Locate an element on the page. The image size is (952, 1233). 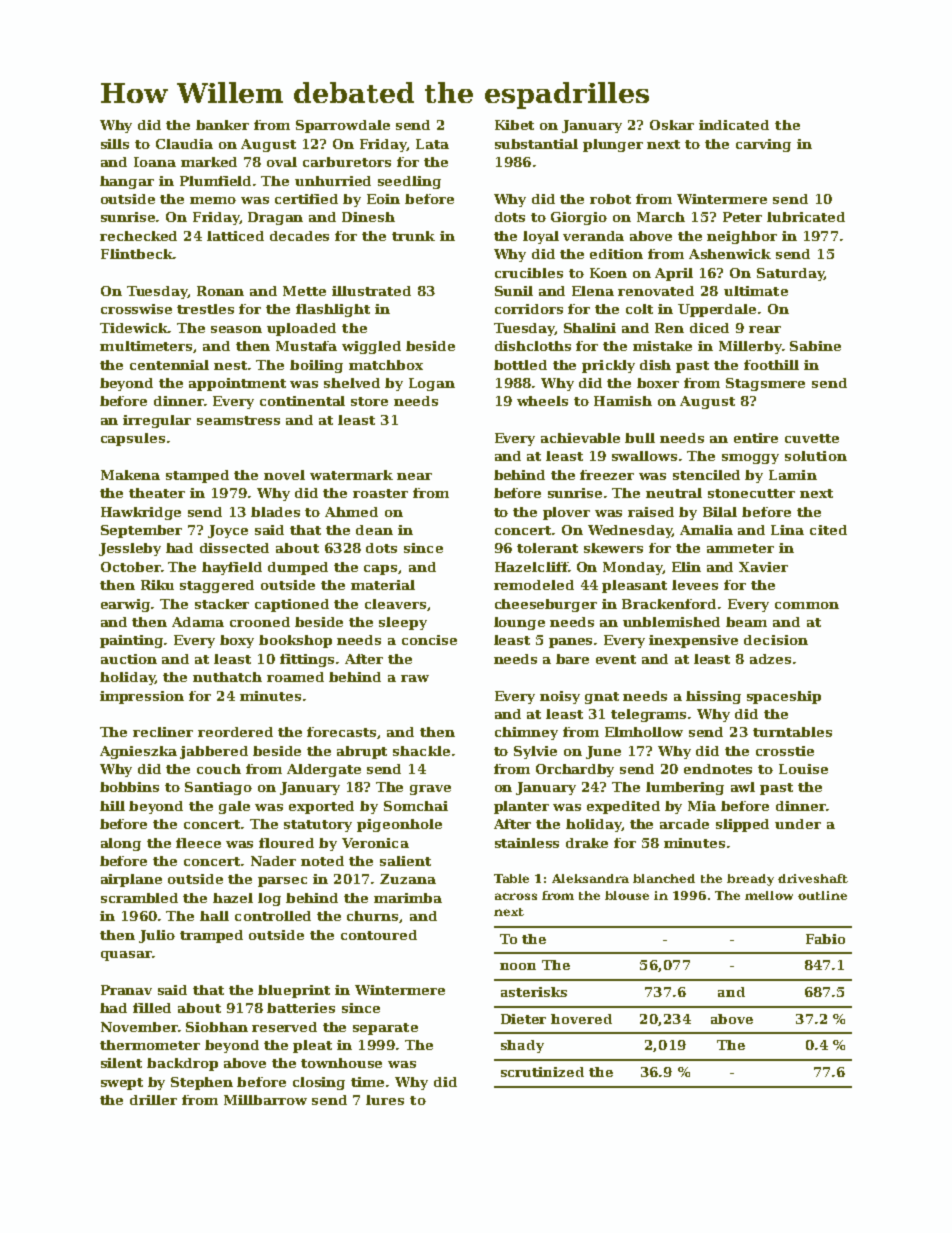
cleavers is located at coordinates (395, 604).
